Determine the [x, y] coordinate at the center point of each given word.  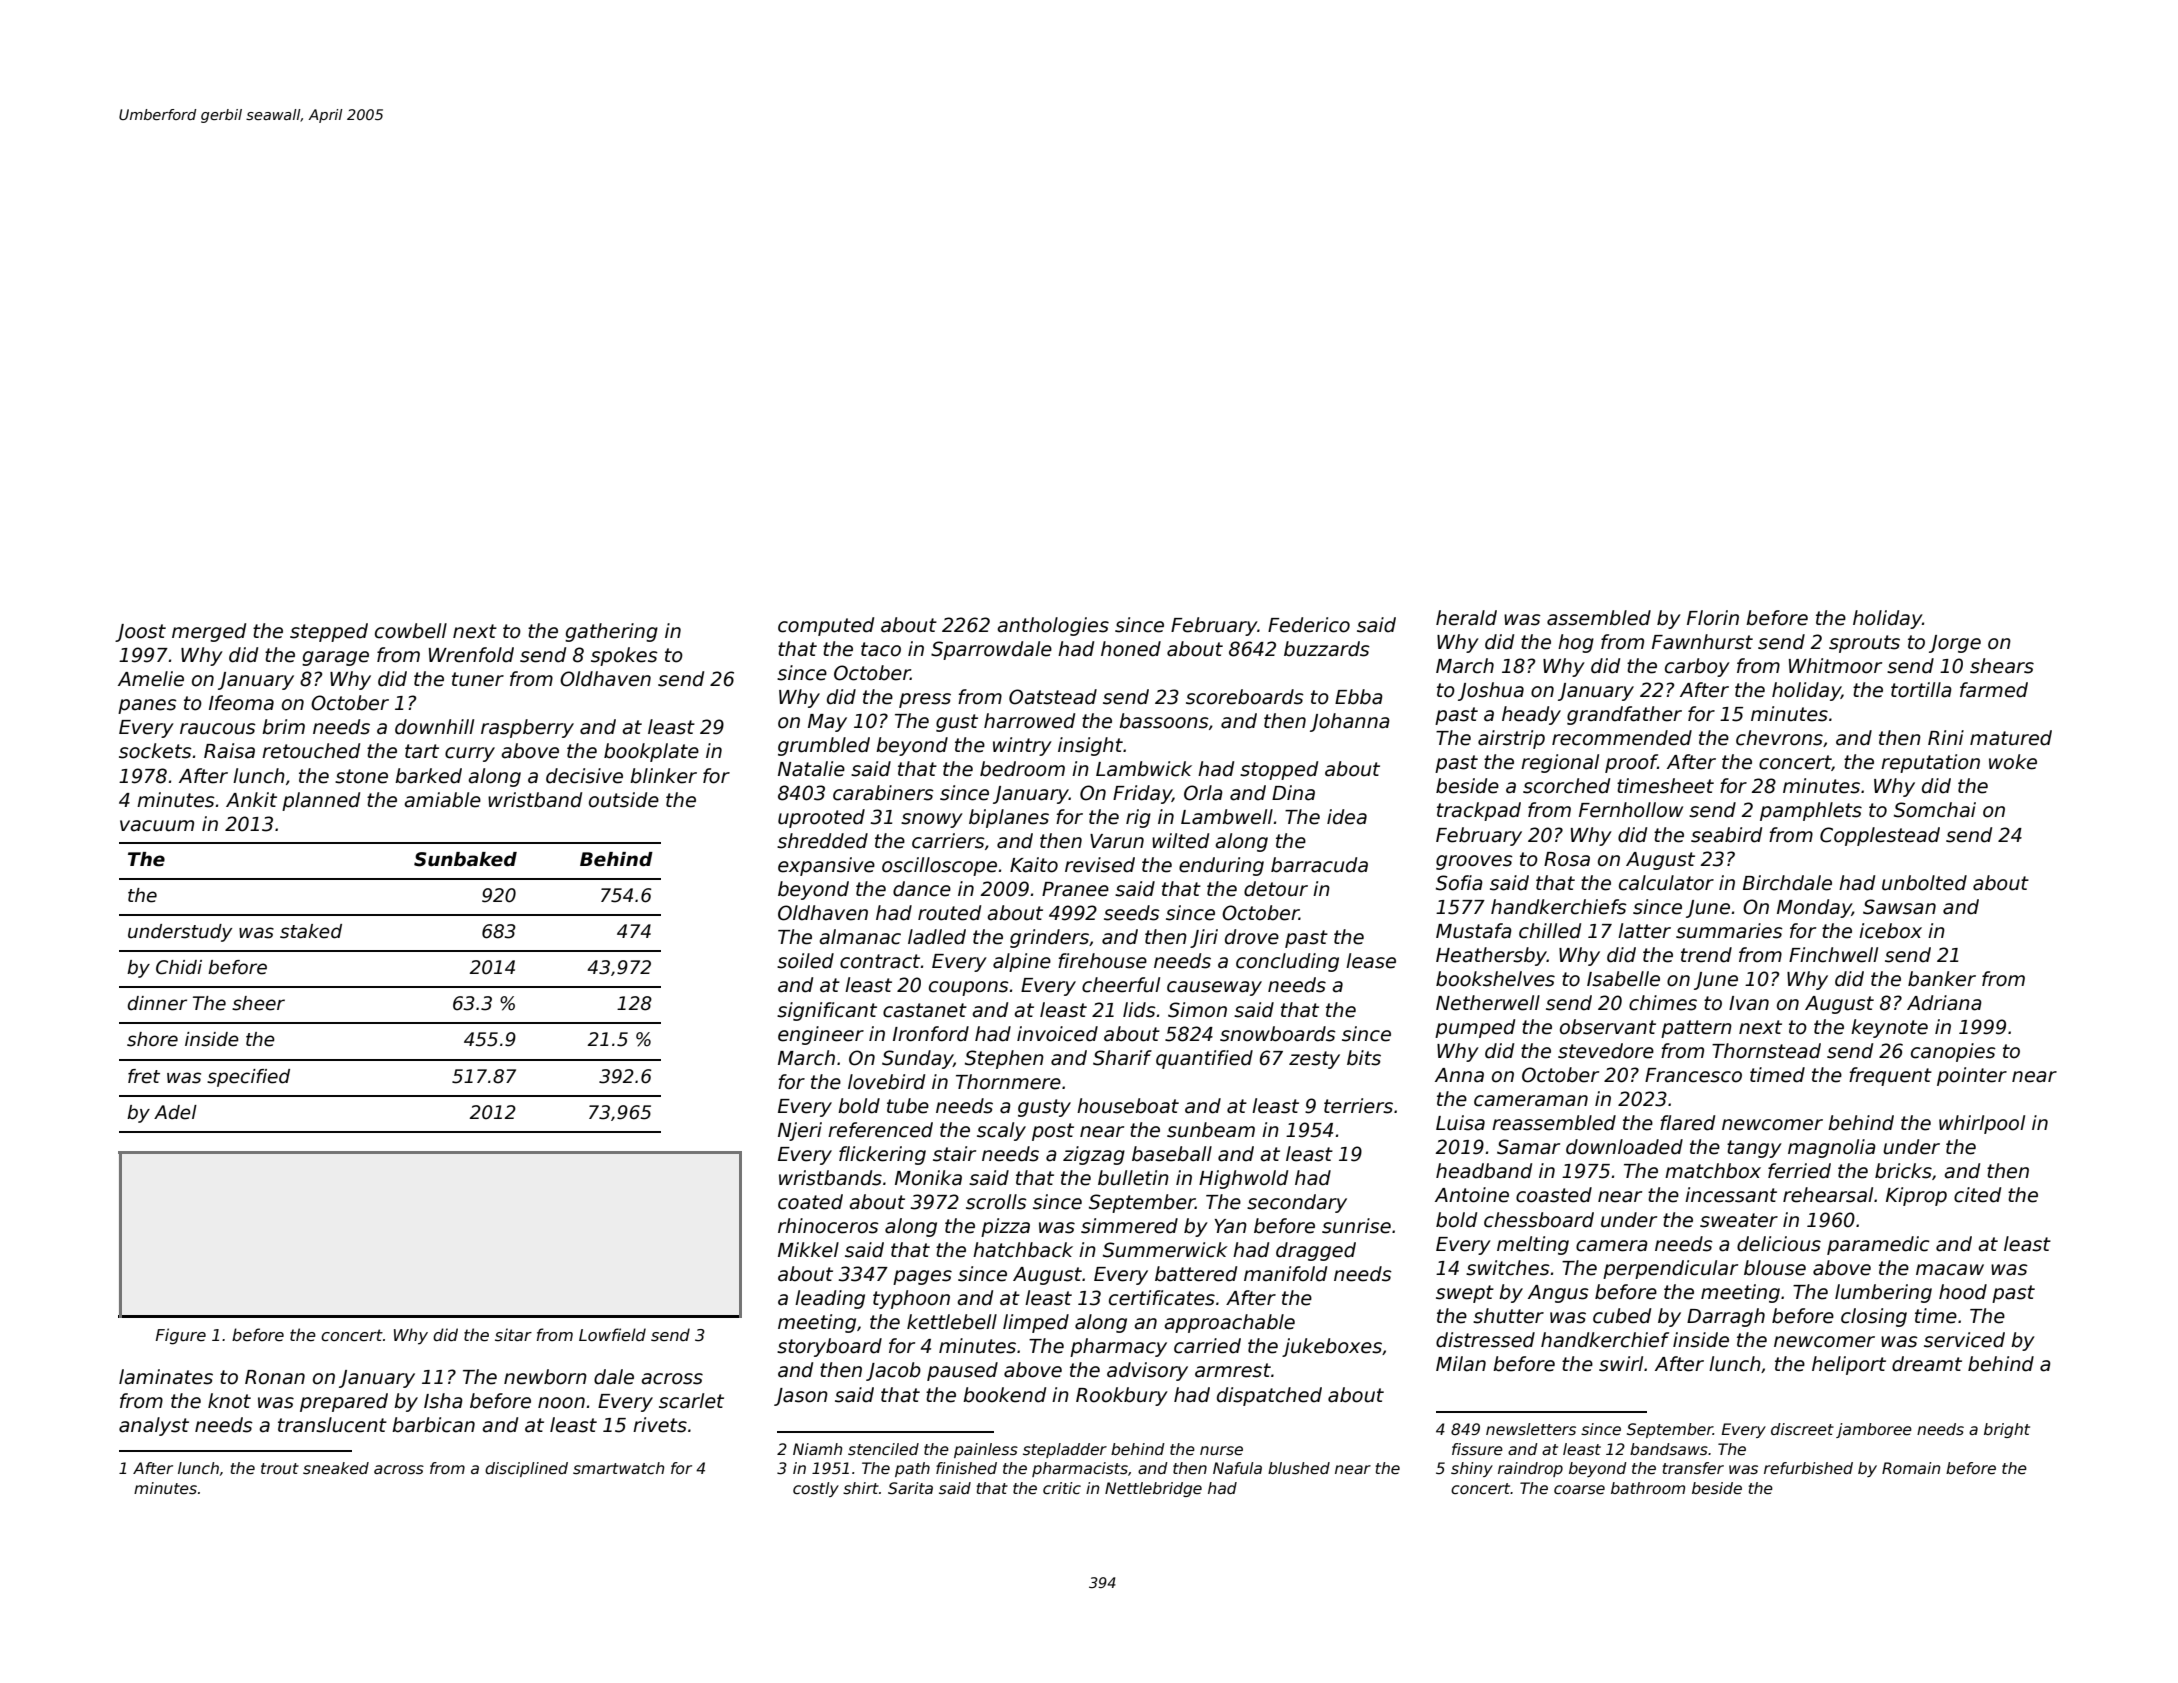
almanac [860, 937]
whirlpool [1982, 1124]
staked [311, 931]
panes [147, 706]
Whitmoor [1835, 666]
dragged [1316, 1251]
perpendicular [1670, 1269]
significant [827, 1011]
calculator [1666, 883]
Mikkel [808, 1250]
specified [248, 1078]
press [925, 700]
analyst [154, 1426]
